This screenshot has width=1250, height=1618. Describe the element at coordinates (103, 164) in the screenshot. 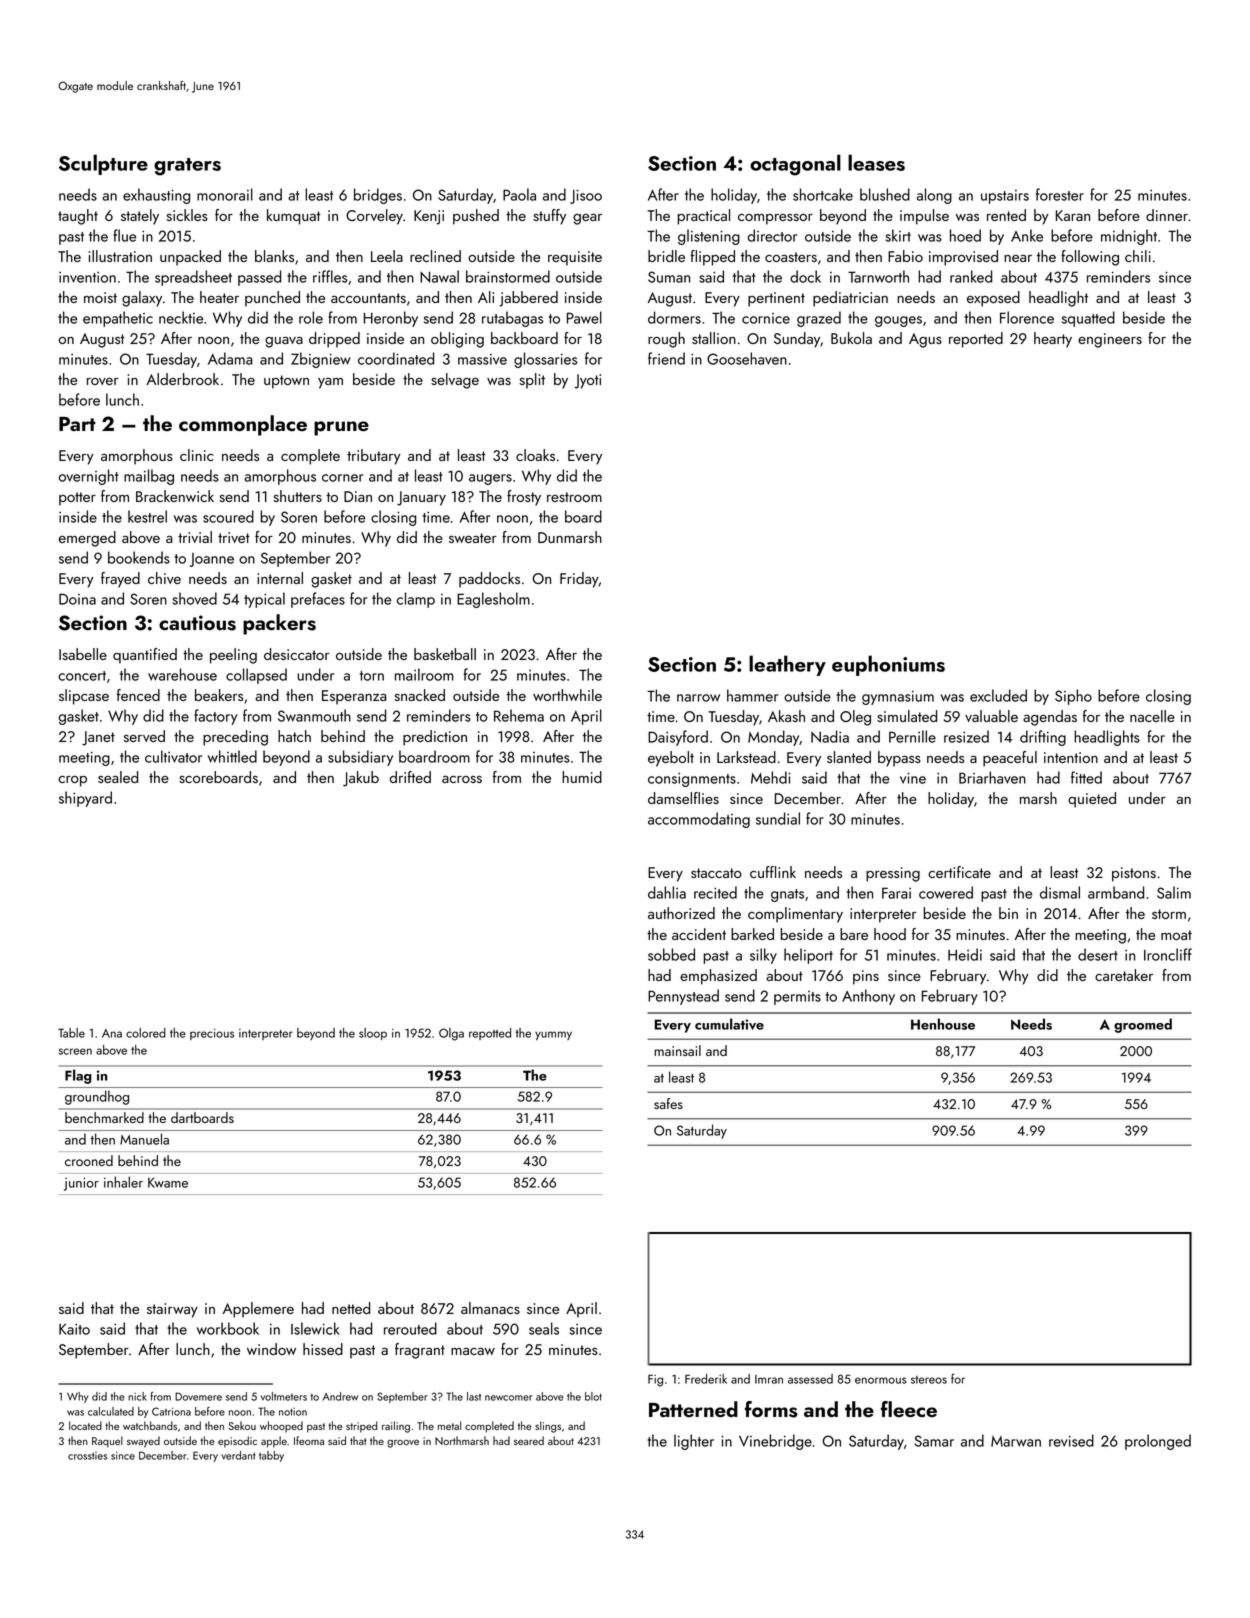

I see `Sculpture` at that location.
